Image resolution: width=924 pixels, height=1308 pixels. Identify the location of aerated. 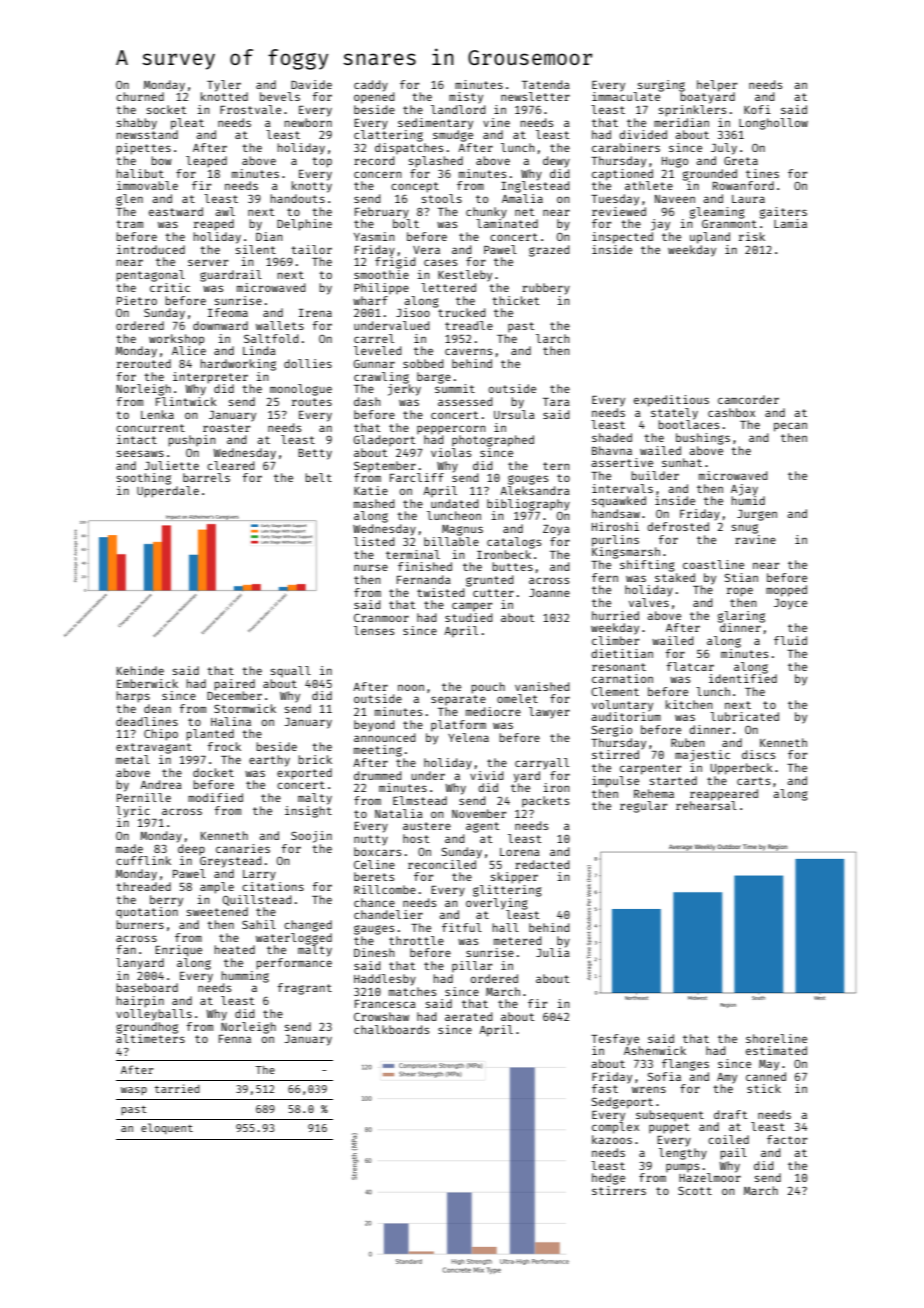
(469, 1016).
